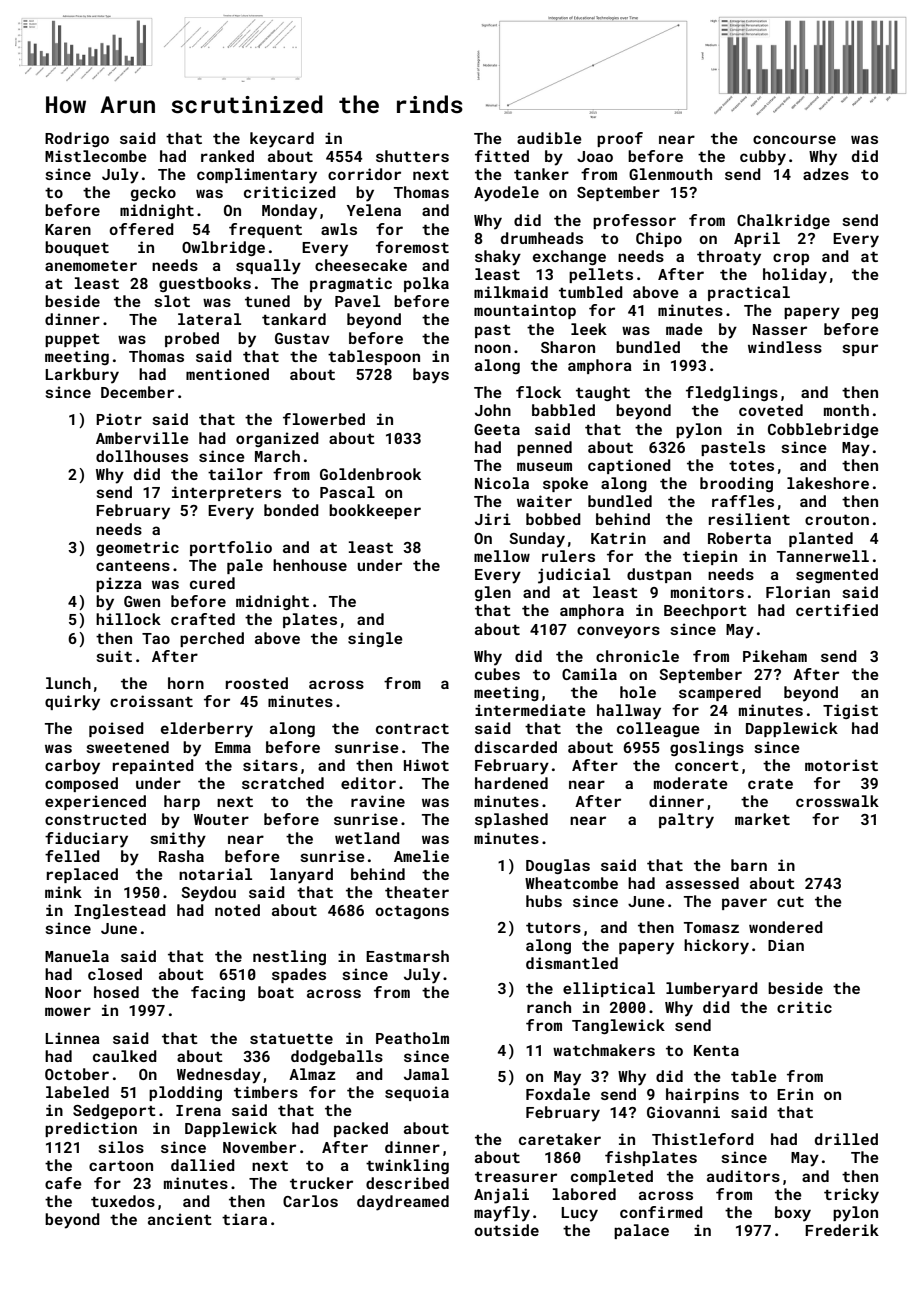 Image resolution: width=924 pixels, height=1308 pixels. Describe the element at coordinates (172, 301) in the image. I see `slot` at that location.
